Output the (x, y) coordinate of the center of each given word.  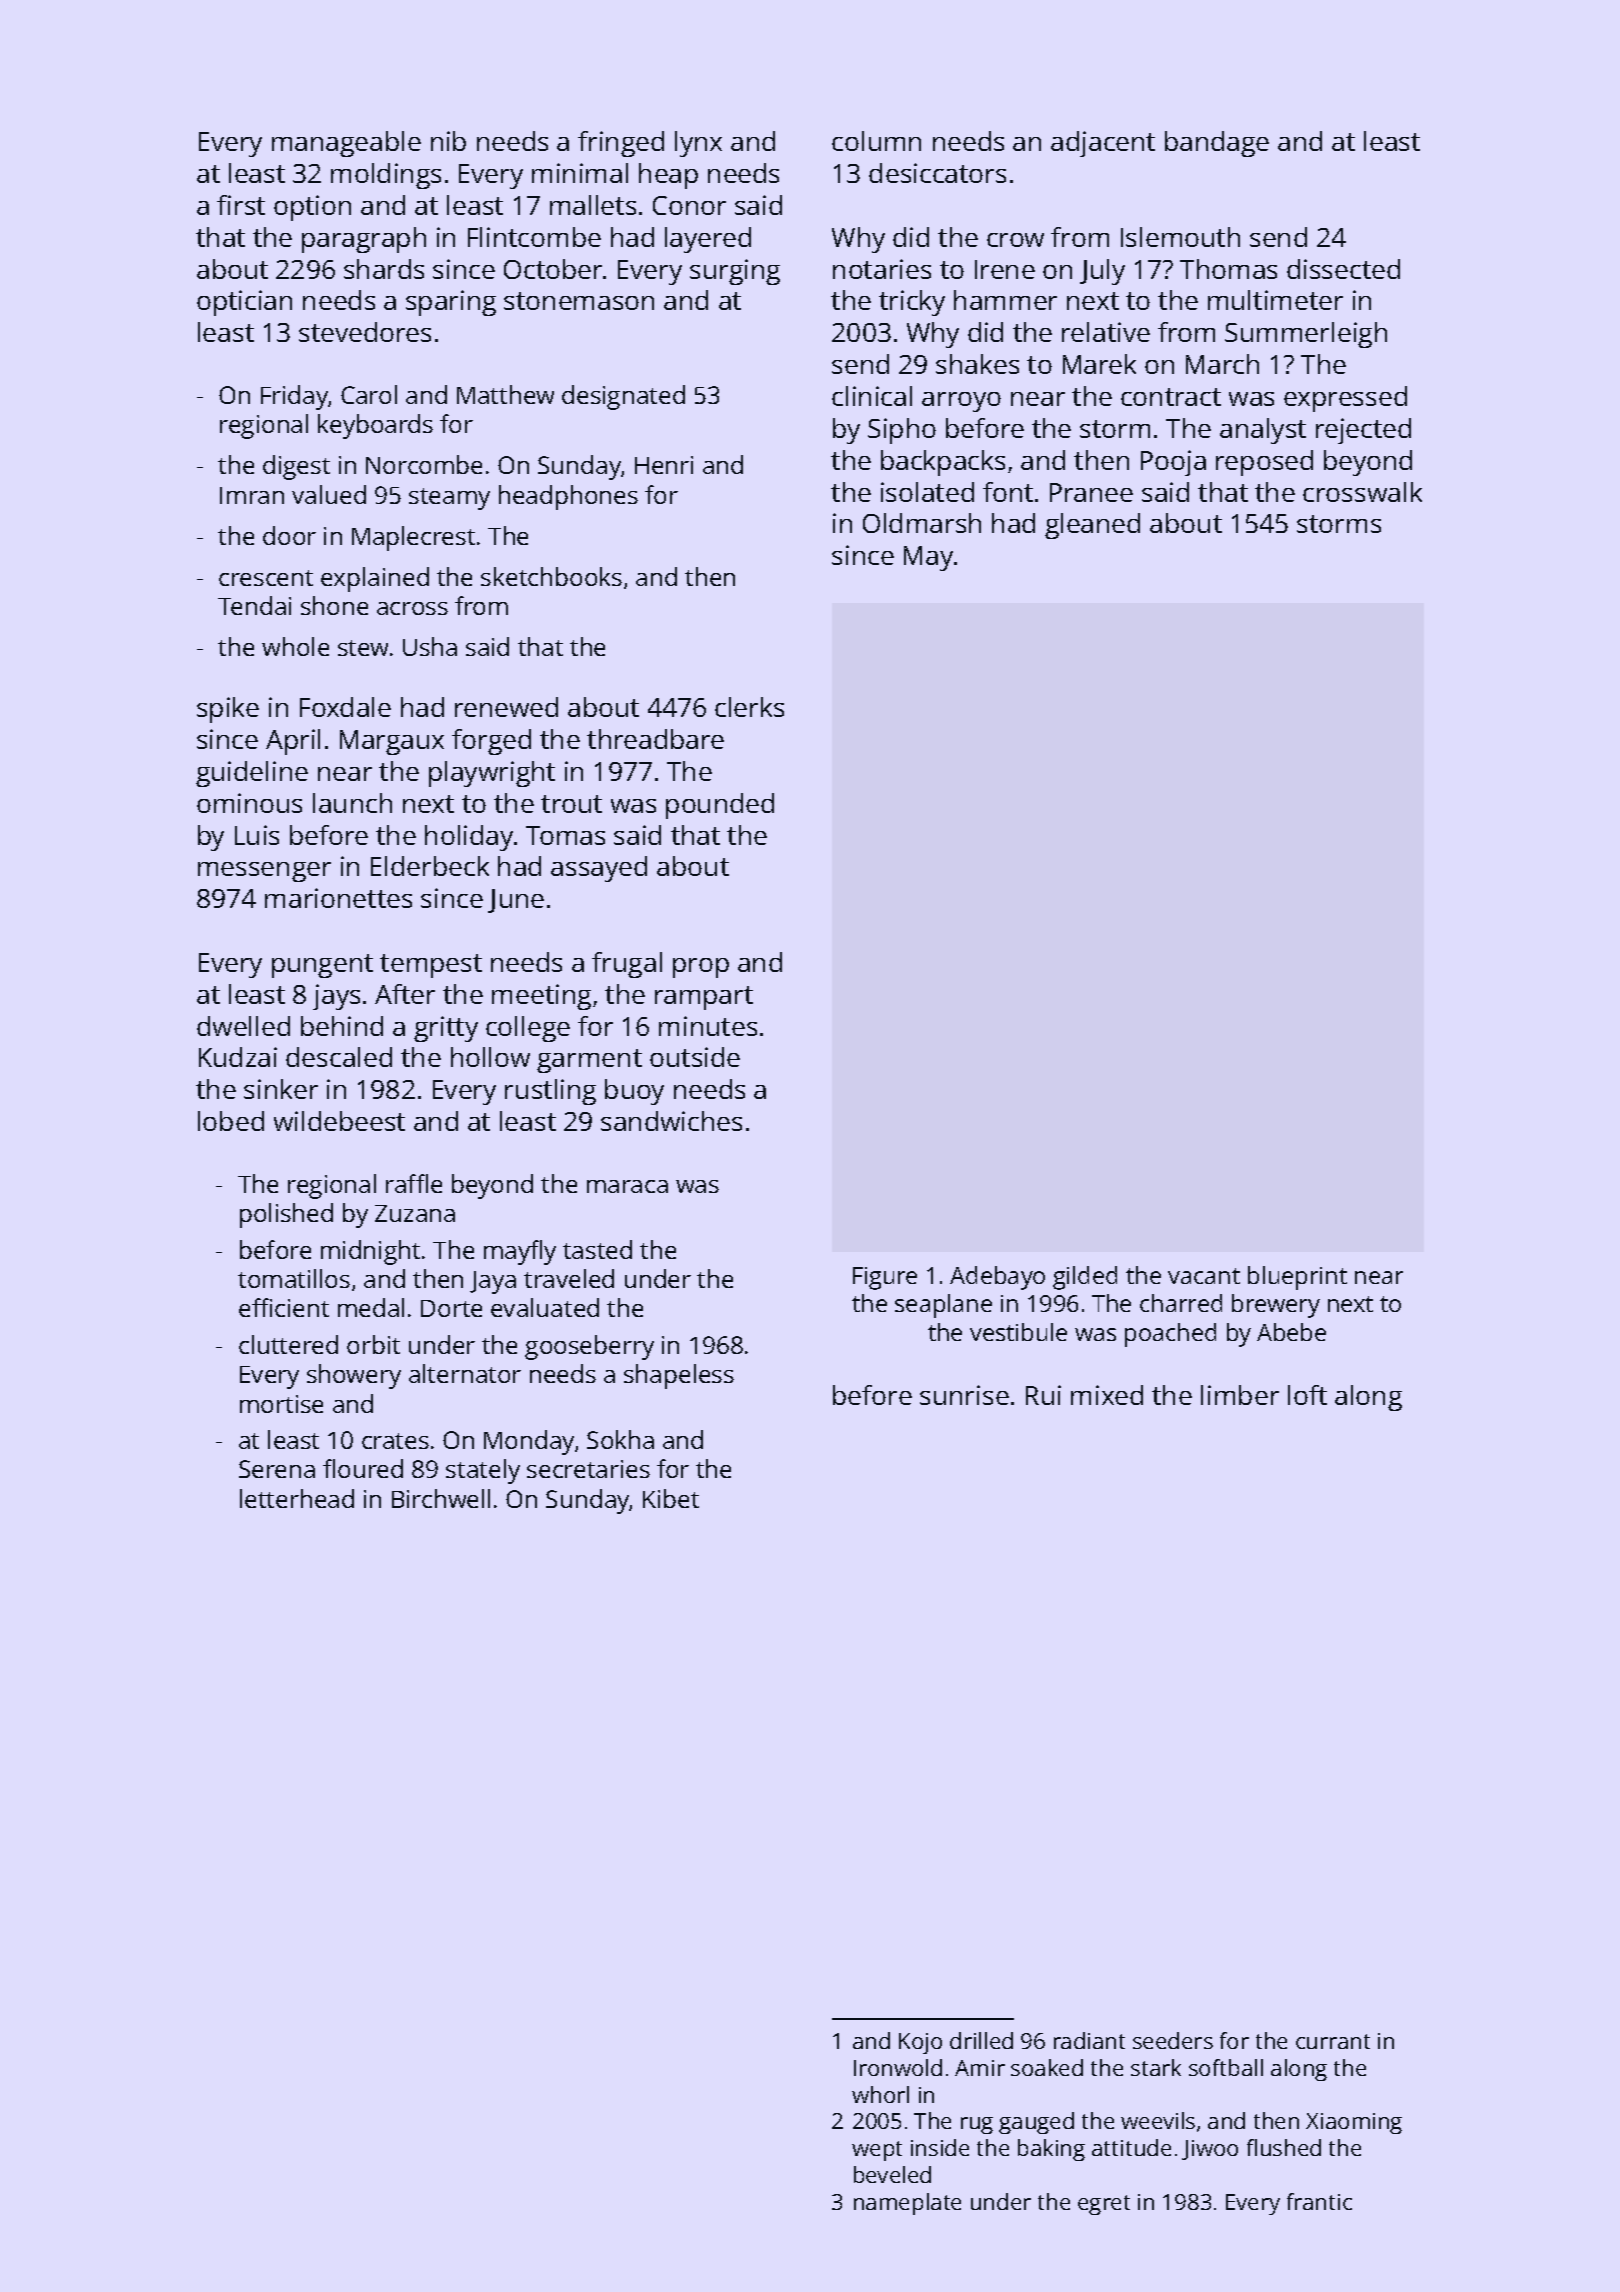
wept (877, 2151)
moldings (386, 176)
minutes (708, 1026)
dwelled (243, 1026)
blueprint (1297, 1278)
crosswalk (1362, 492)
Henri (664, 465)
